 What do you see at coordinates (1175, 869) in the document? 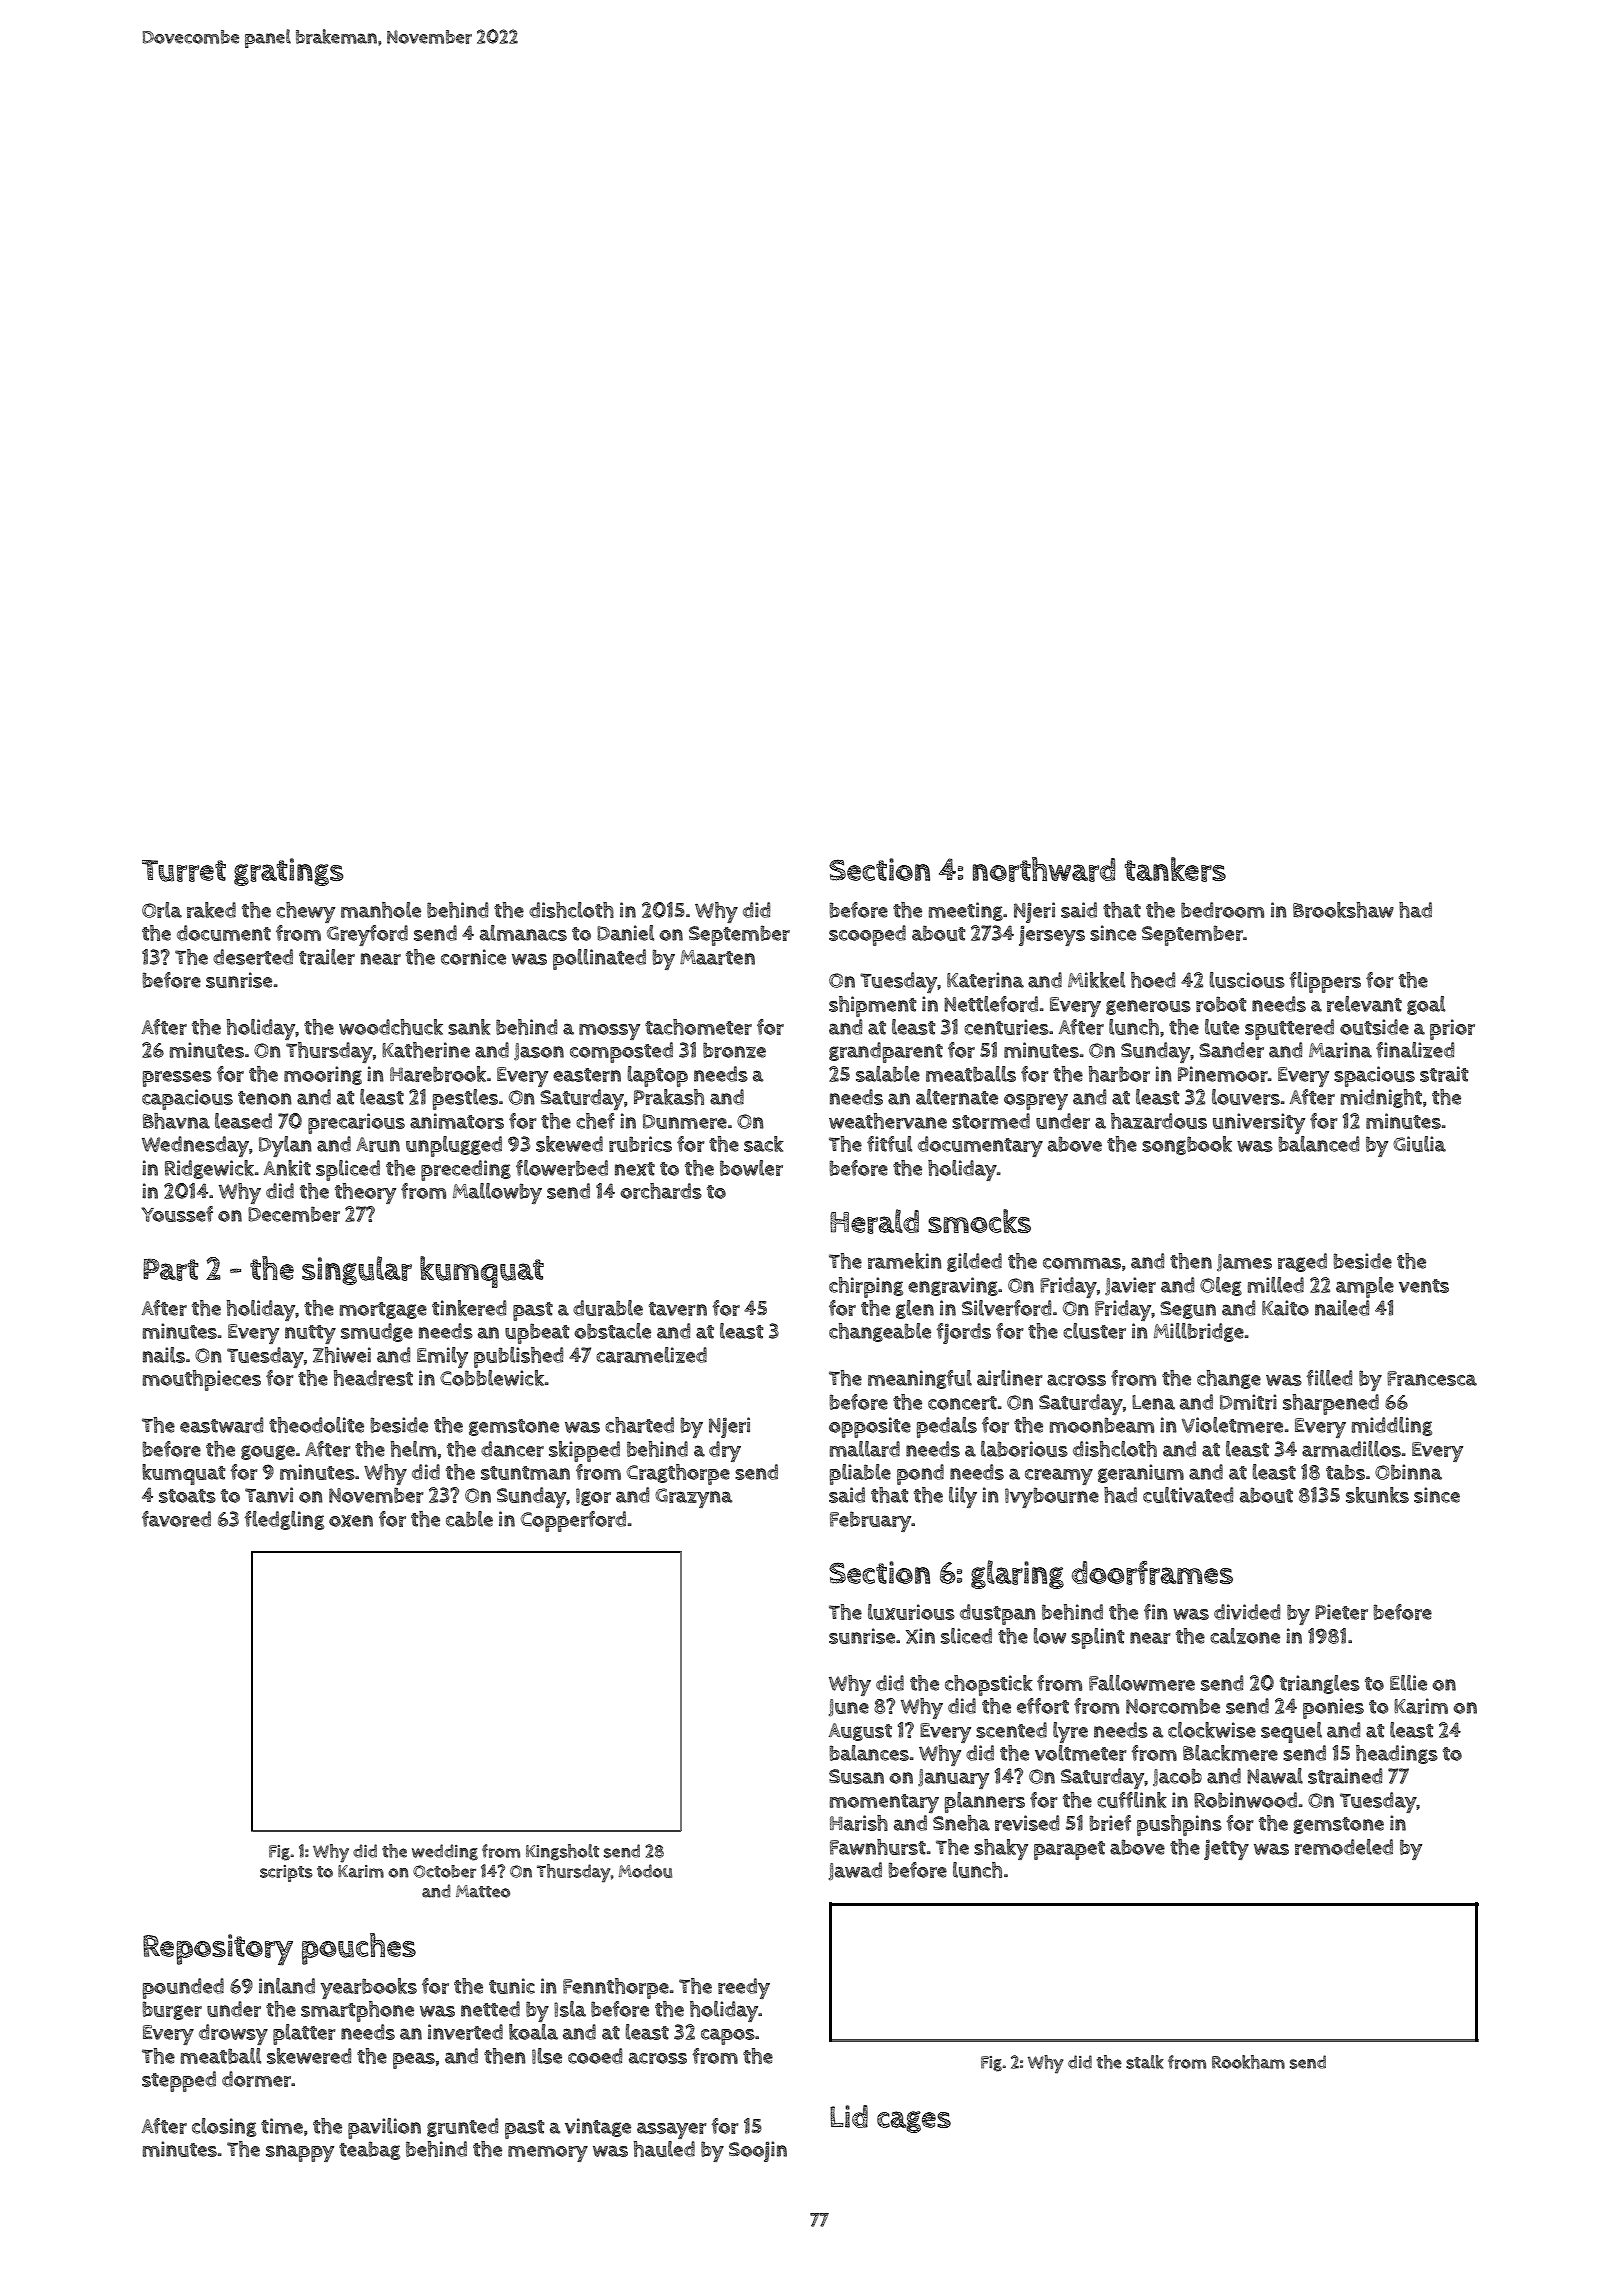
I see `tankers` at bounding box center [1175, 869].
